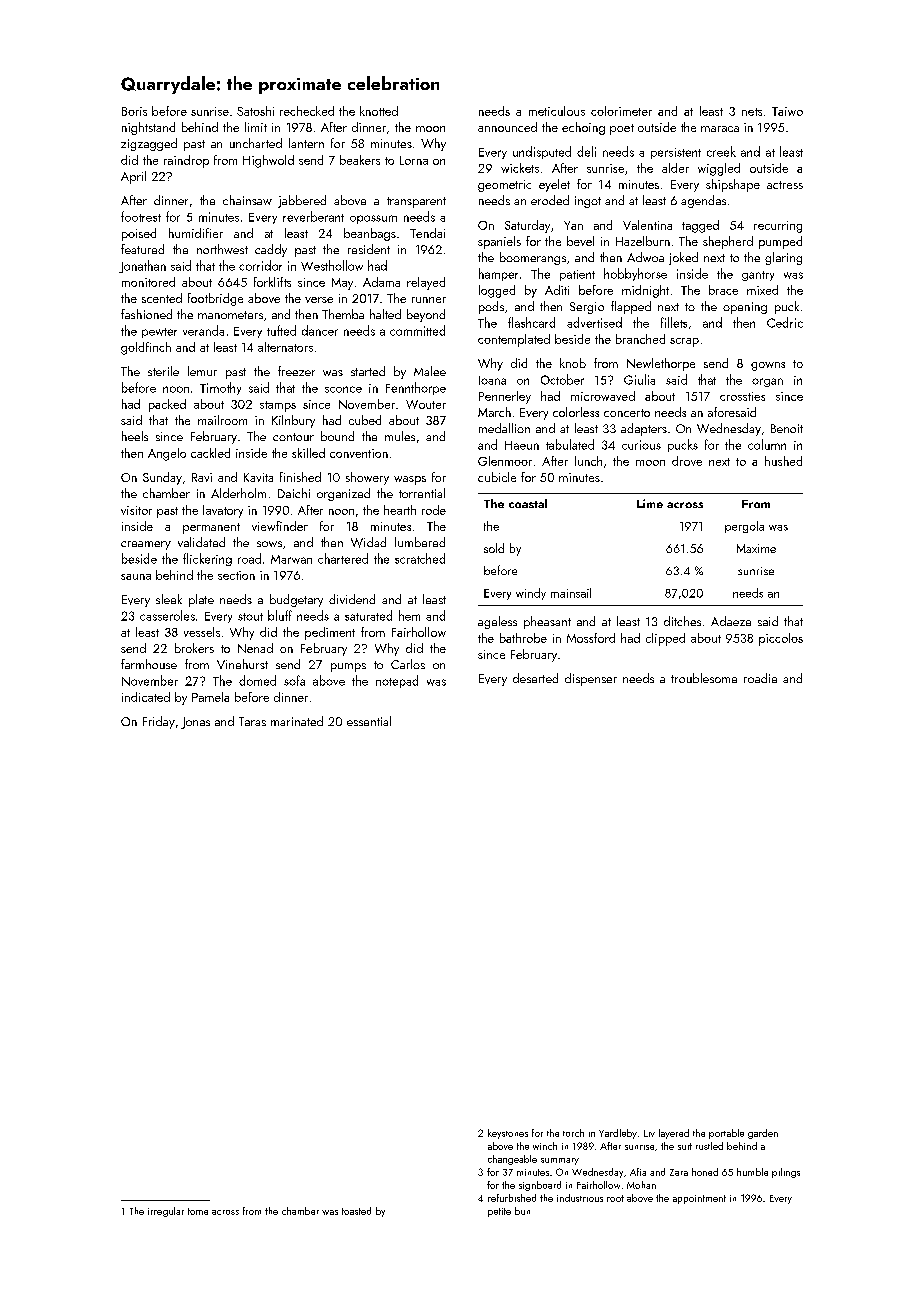  Describe the element at coordinates (650, 503) in the screenshot. I see `Lime` at that location.
